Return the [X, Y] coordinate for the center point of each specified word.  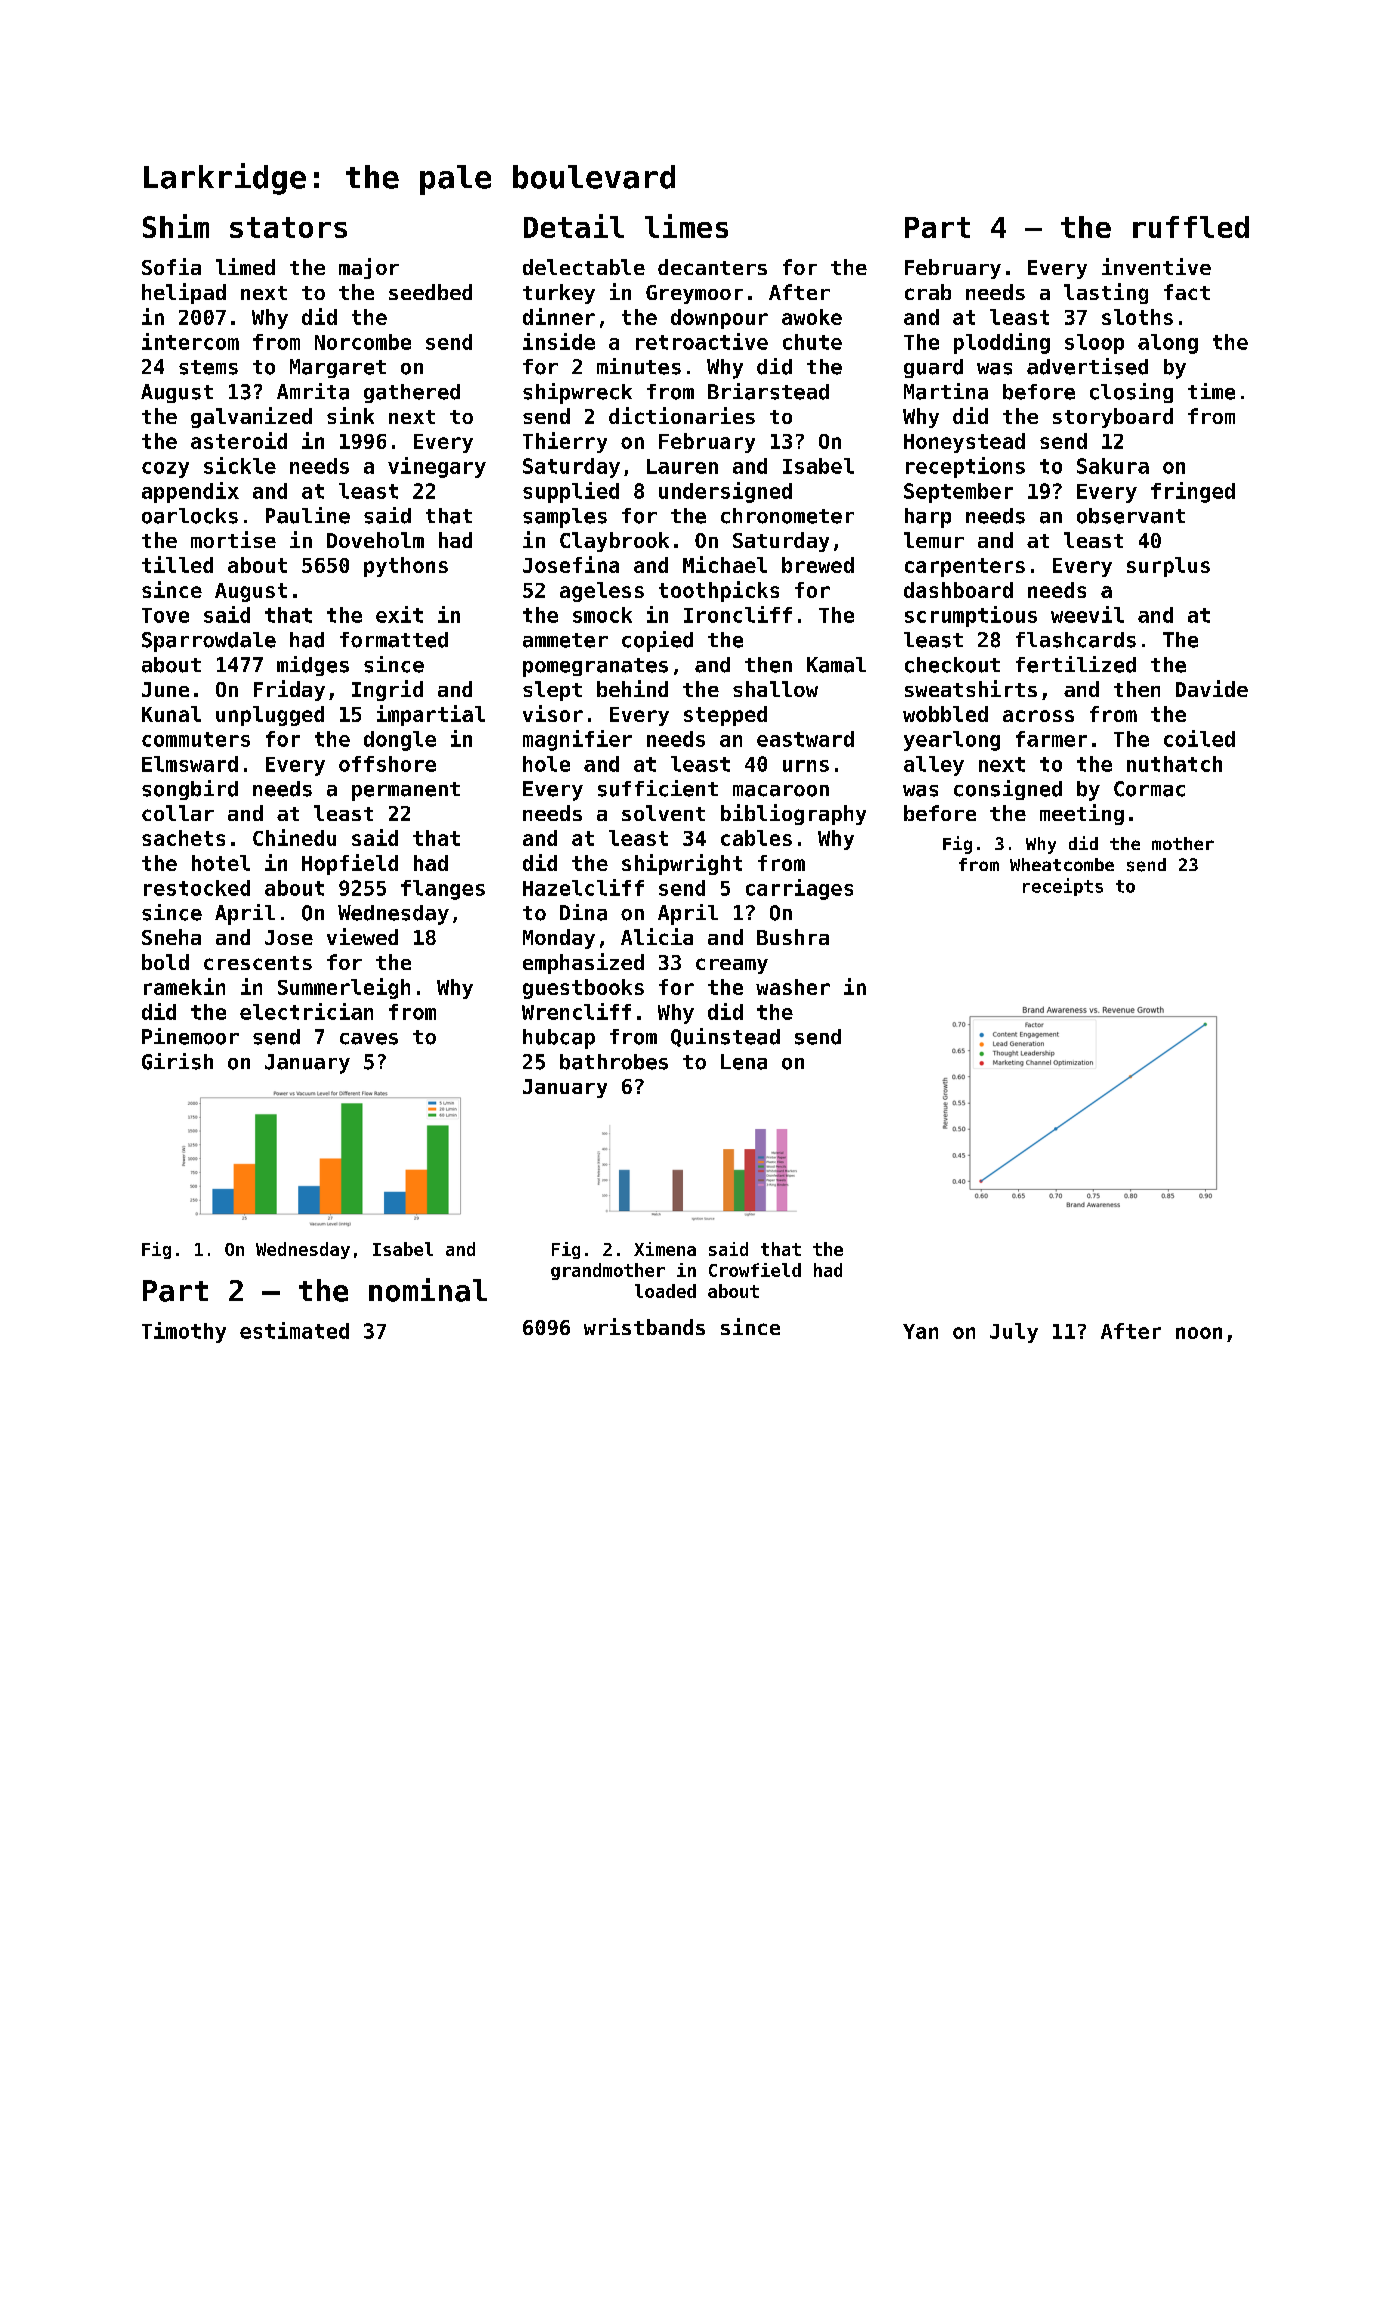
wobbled [945, 714]
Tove [165, 615]
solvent [663, 813]
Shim [176, 226]
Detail [574, 226]
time [1211, 391]
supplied [571, 492]
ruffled [1191, 227]
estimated [294, 1330]
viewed [362, 936]
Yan [920, 1331]
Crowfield [755, 1270]
